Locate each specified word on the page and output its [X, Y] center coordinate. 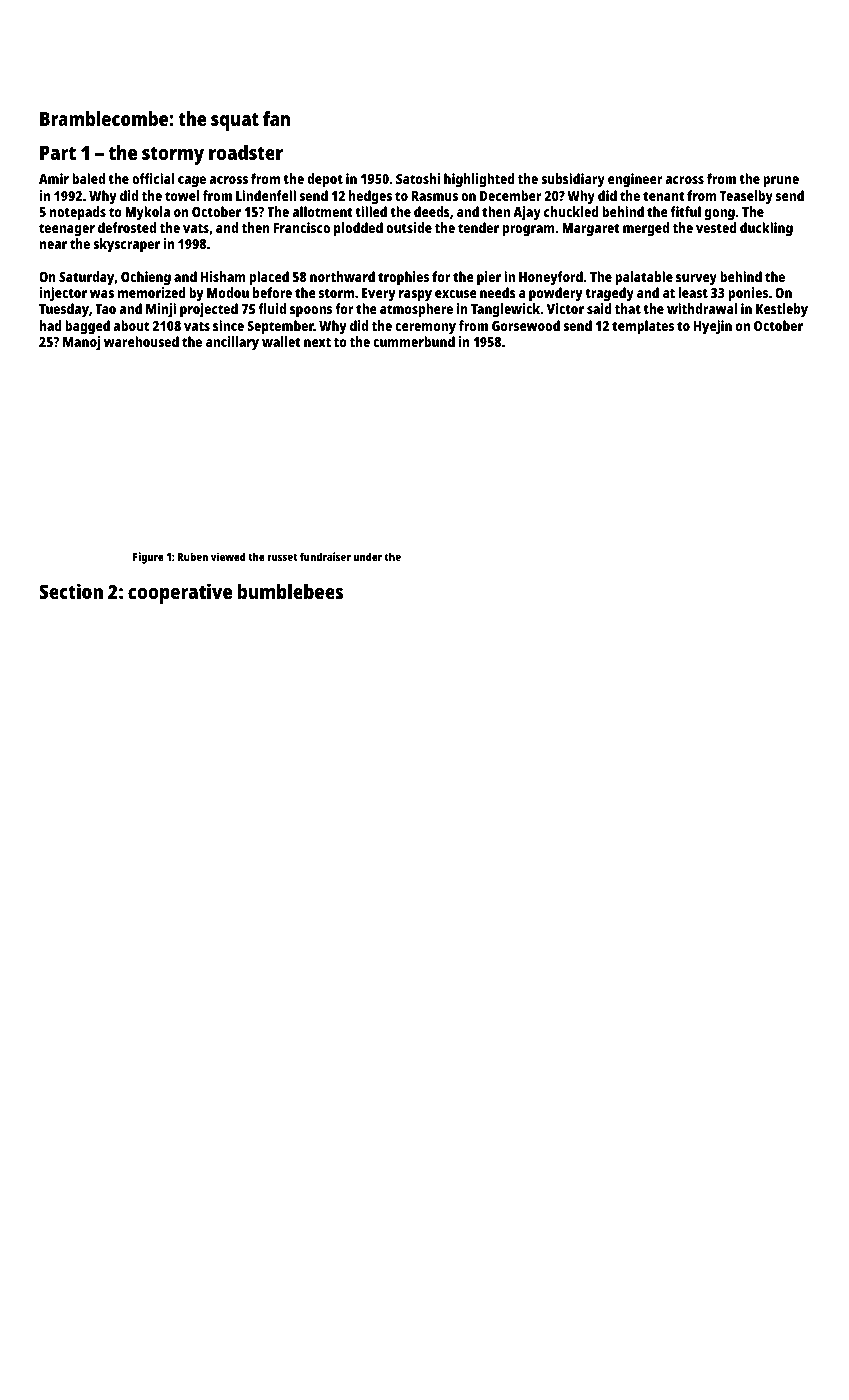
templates [643, 327]
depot [325, 180]
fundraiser [325, 556]
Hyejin [713, 327]
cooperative [180, 593]
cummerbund [414, 341]
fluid [272, 308]
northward [342, 276]
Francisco [302, 227]
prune [781, 182]
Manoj [81, 343]
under [368, 556]
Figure [148, 558]
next [317, 342]
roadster [246, 152]
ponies [748, 294]
